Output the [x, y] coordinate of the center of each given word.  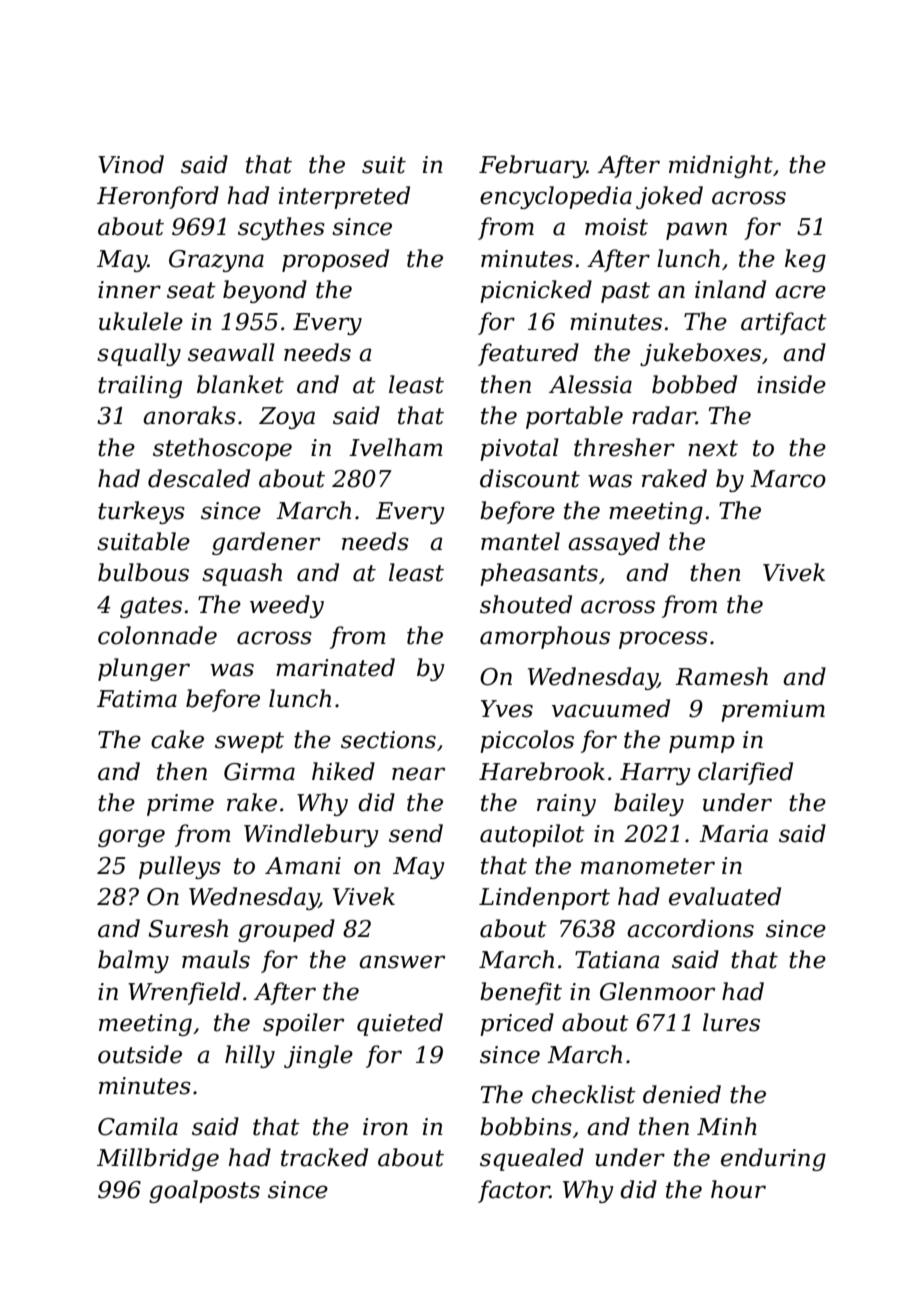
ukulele [141, 321]
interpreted [344, 197]
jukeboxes [700, 354]
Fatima [137, 699]
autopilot [532, 835]
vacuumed [611, 708]
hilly [250, 1056]
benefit [521, 993]
